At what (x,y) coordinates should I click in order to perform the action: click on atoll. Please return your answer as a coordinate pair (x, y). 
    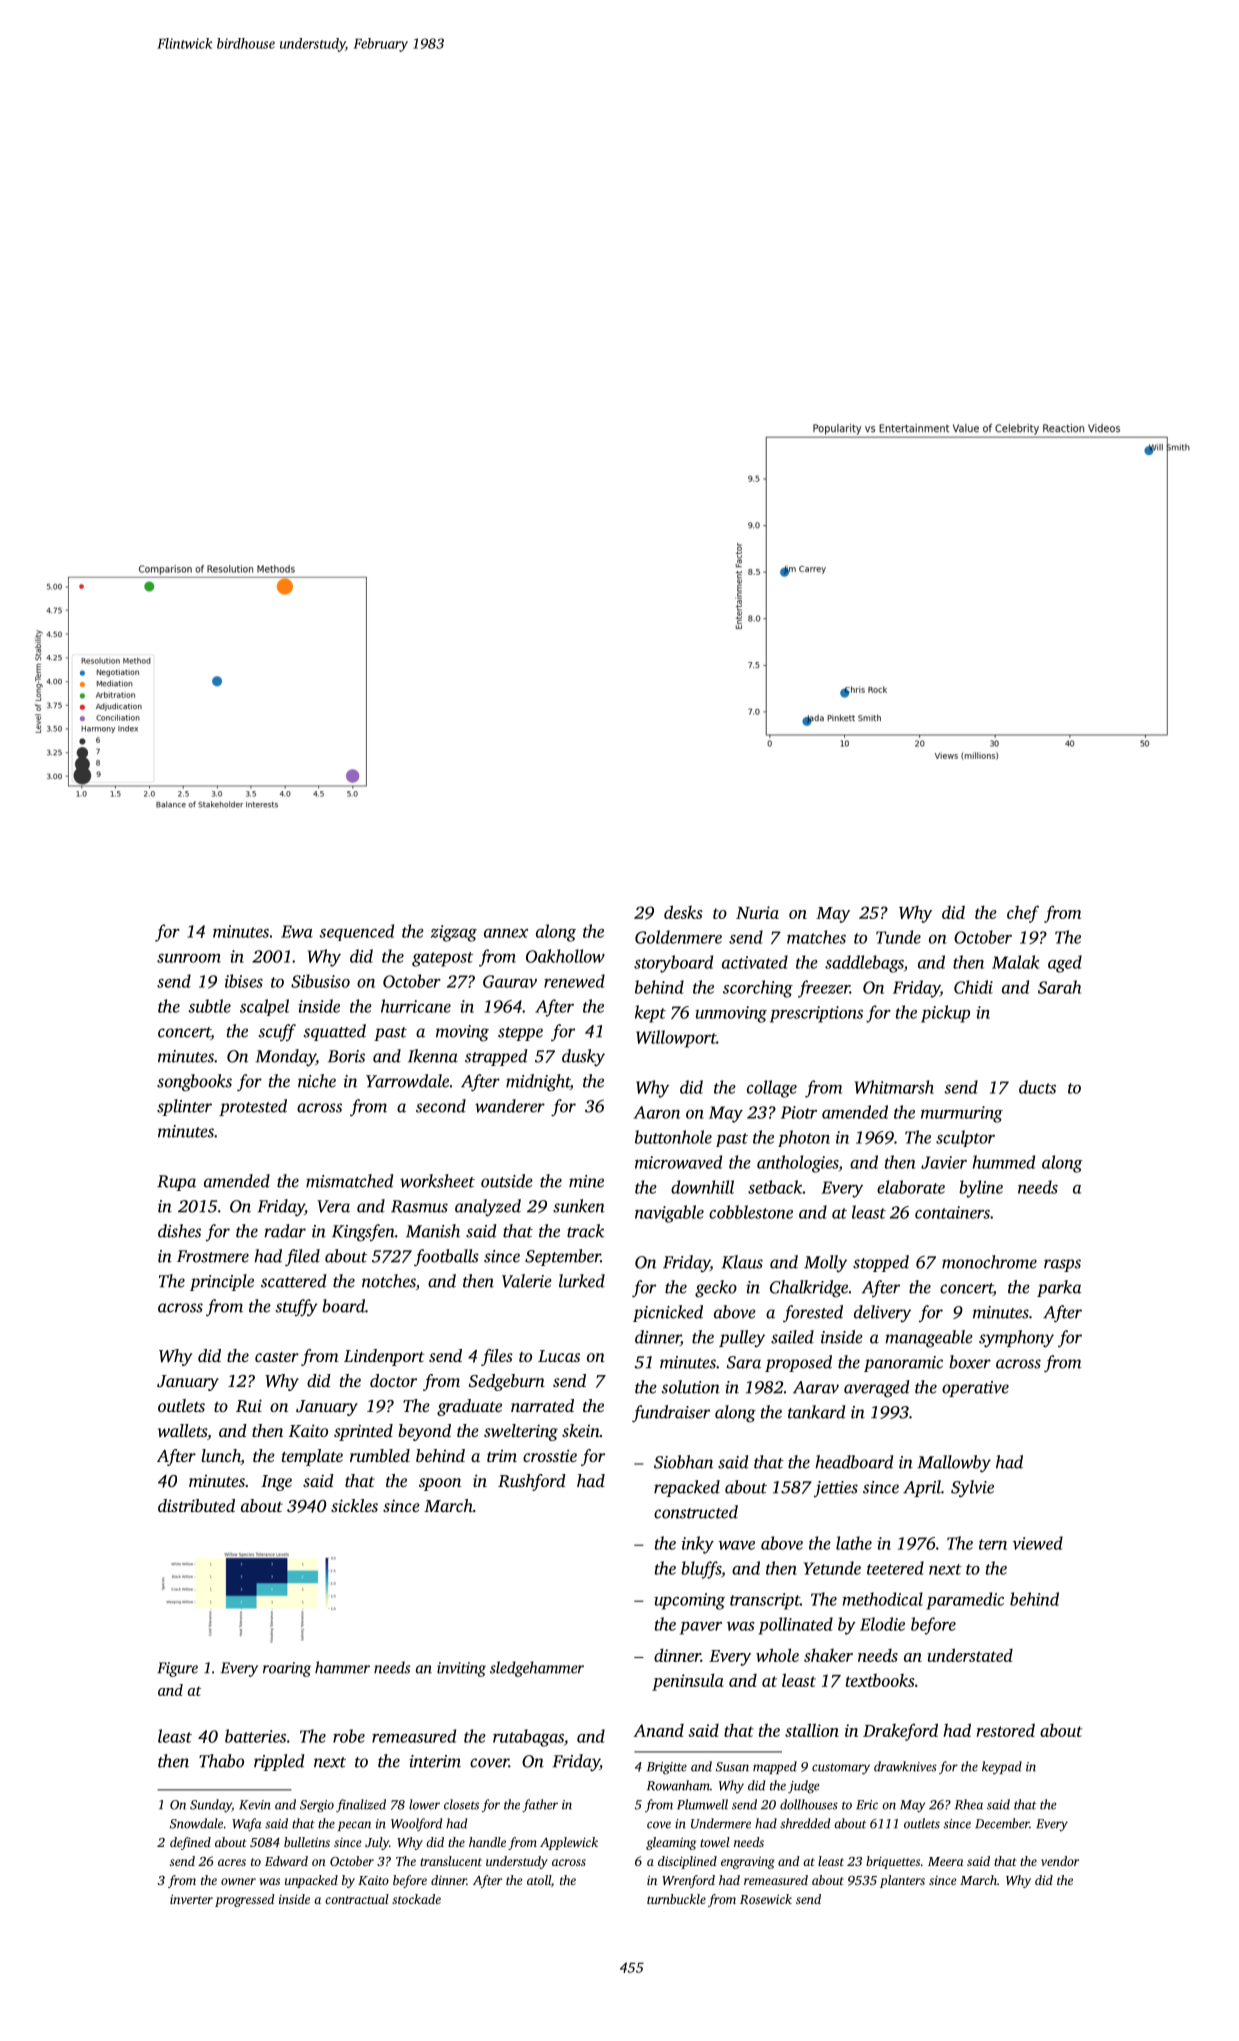
    Looking at the image, I should click on (539, 1880).
